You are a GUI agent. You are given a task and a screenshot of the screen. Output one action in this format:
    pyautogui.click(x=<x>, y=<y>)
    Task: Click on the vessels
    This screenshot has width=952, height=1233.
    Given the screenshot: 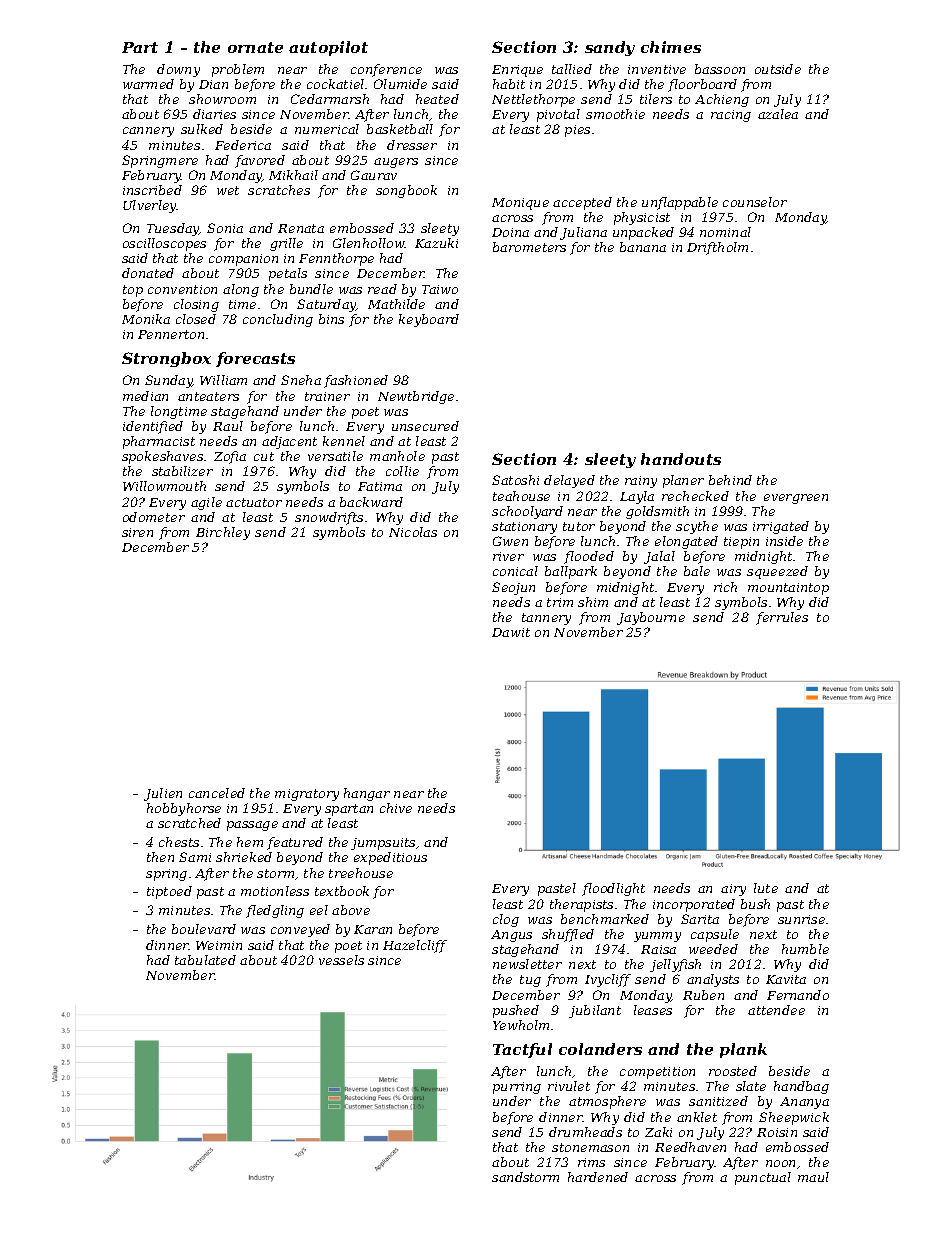 What is the action you would take?
    pyautogui.click(x=341, y=960)
